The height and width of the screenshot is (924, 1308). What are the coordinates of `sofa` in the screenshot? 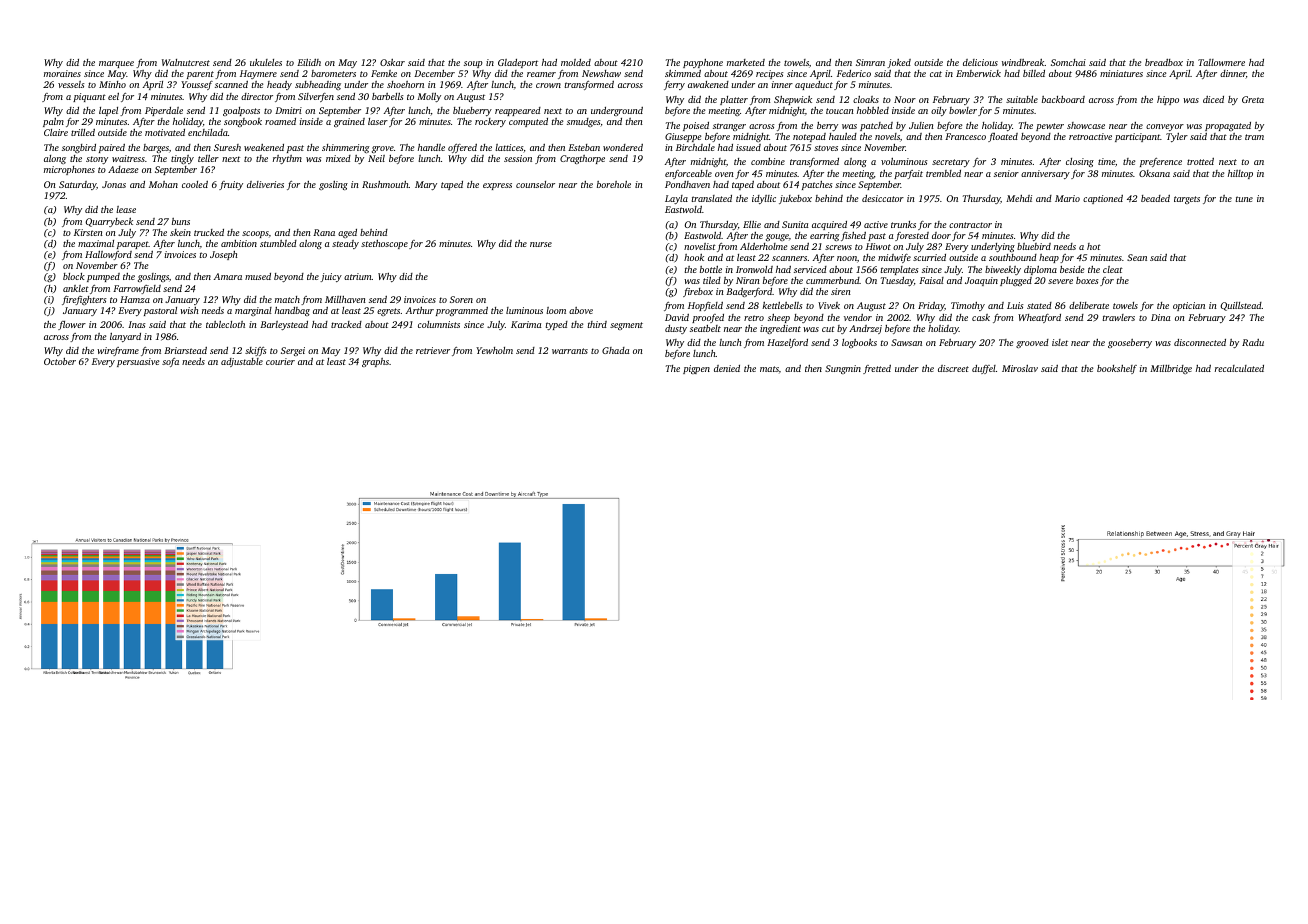 It's located at (170, 362).
